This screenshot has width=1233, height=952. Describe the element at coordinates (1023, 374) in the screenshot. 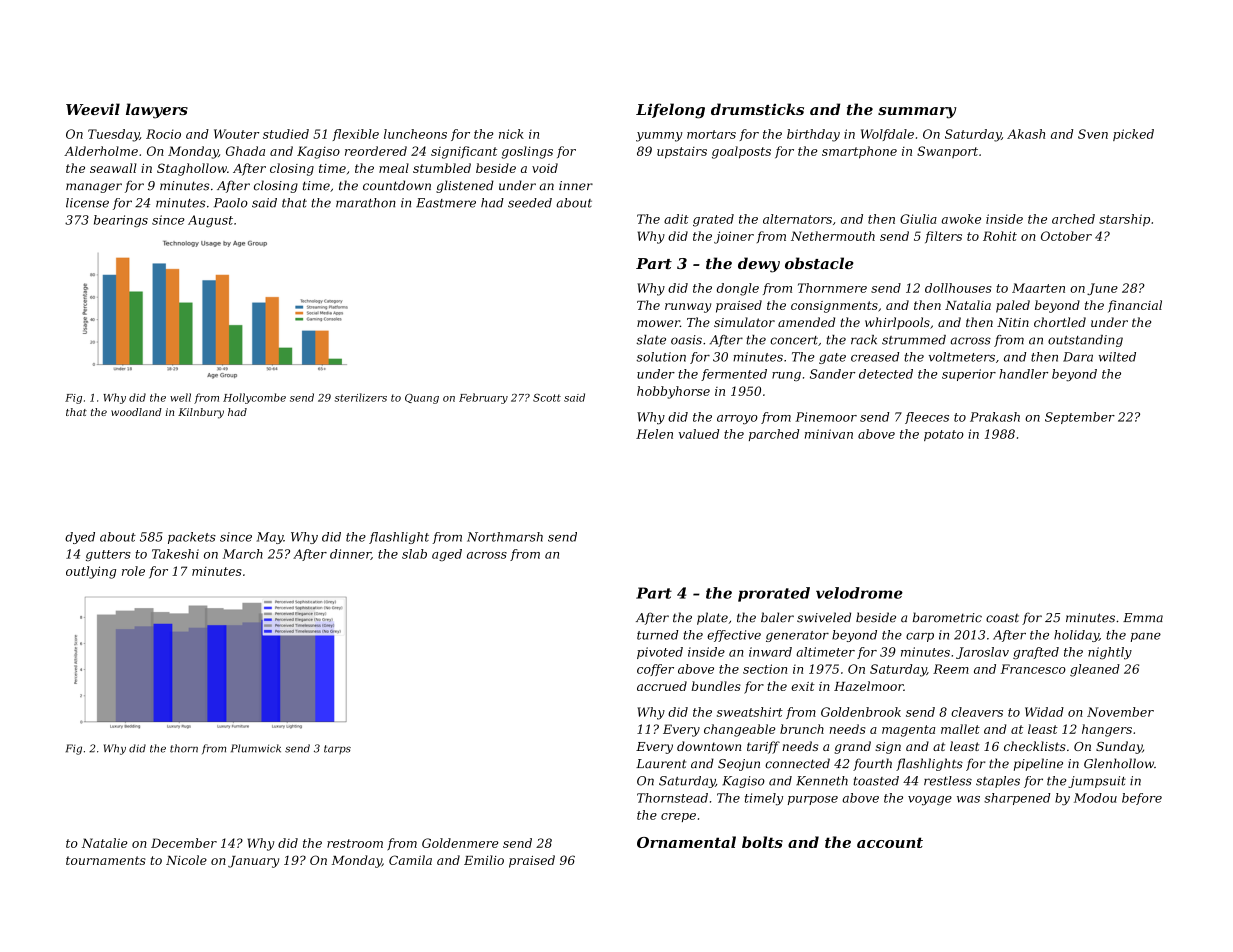

I see `handler` at that location.
